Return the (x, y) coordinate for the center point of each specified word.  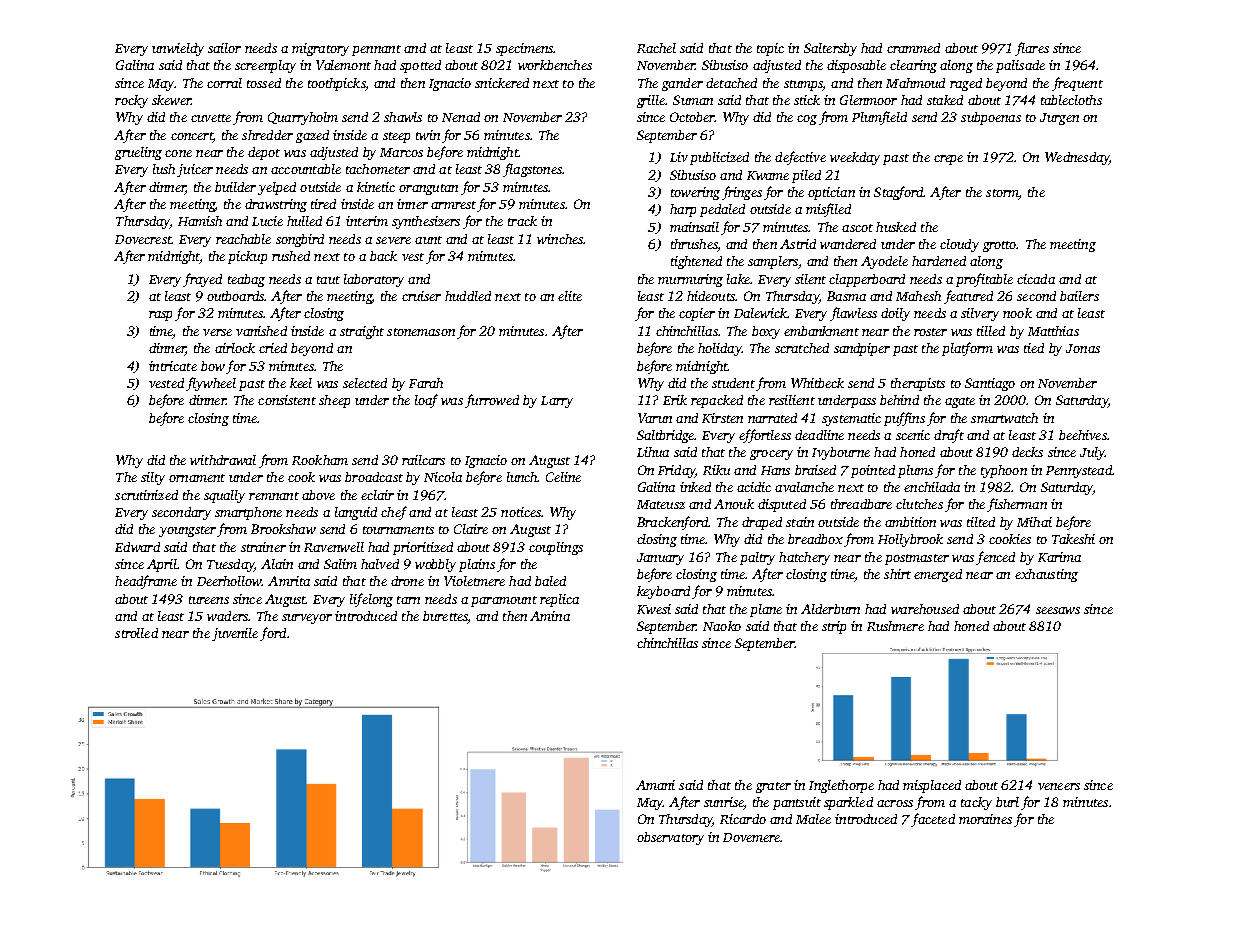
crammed (913, 48)
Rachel (656, 48)
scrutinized (146, 495)
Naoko (722, 626)
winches (560, 239)
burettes (445, 617)
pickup (247, 257)
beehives (1083, 435)
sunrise (723, 802)
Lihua (653, 452)
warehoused (925, 609)
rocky (131, 101)
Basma (846, 296)
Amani (655, 785)
